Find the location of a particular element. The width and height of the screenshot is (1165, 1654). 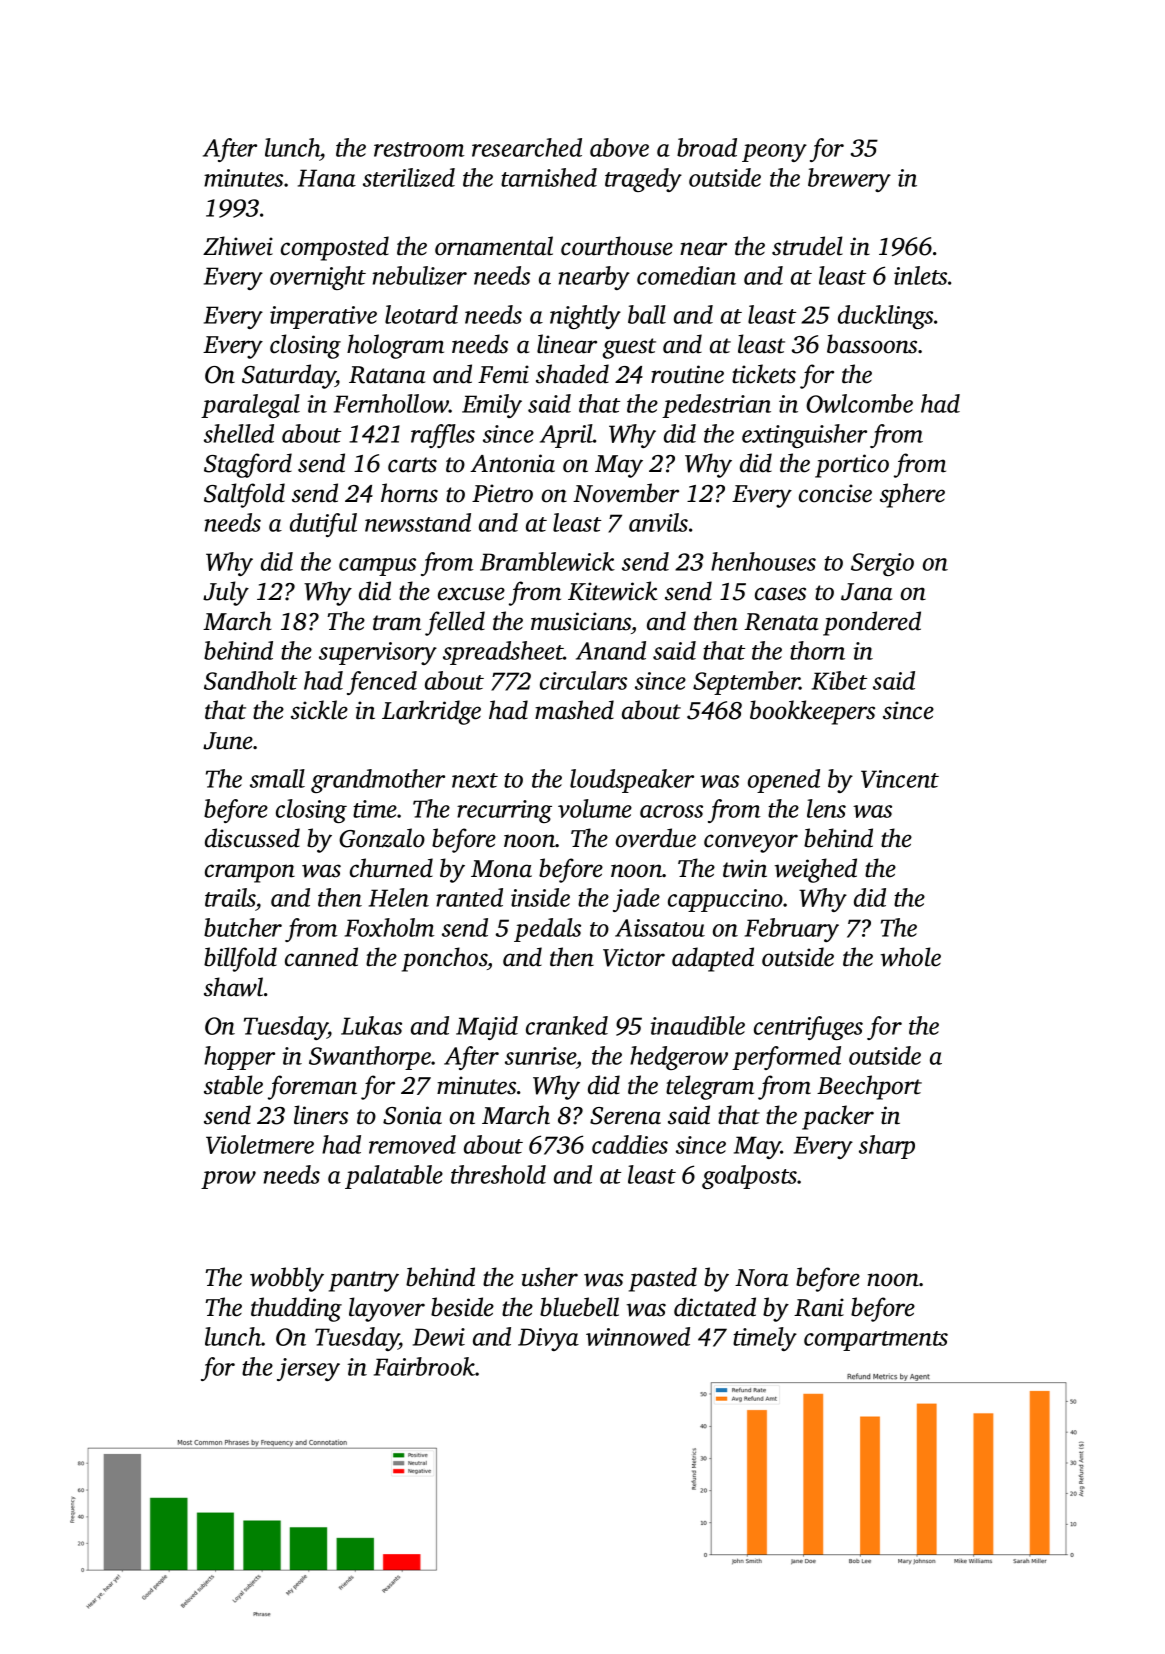

Gonzalo is located at coordinates (382, 838).
